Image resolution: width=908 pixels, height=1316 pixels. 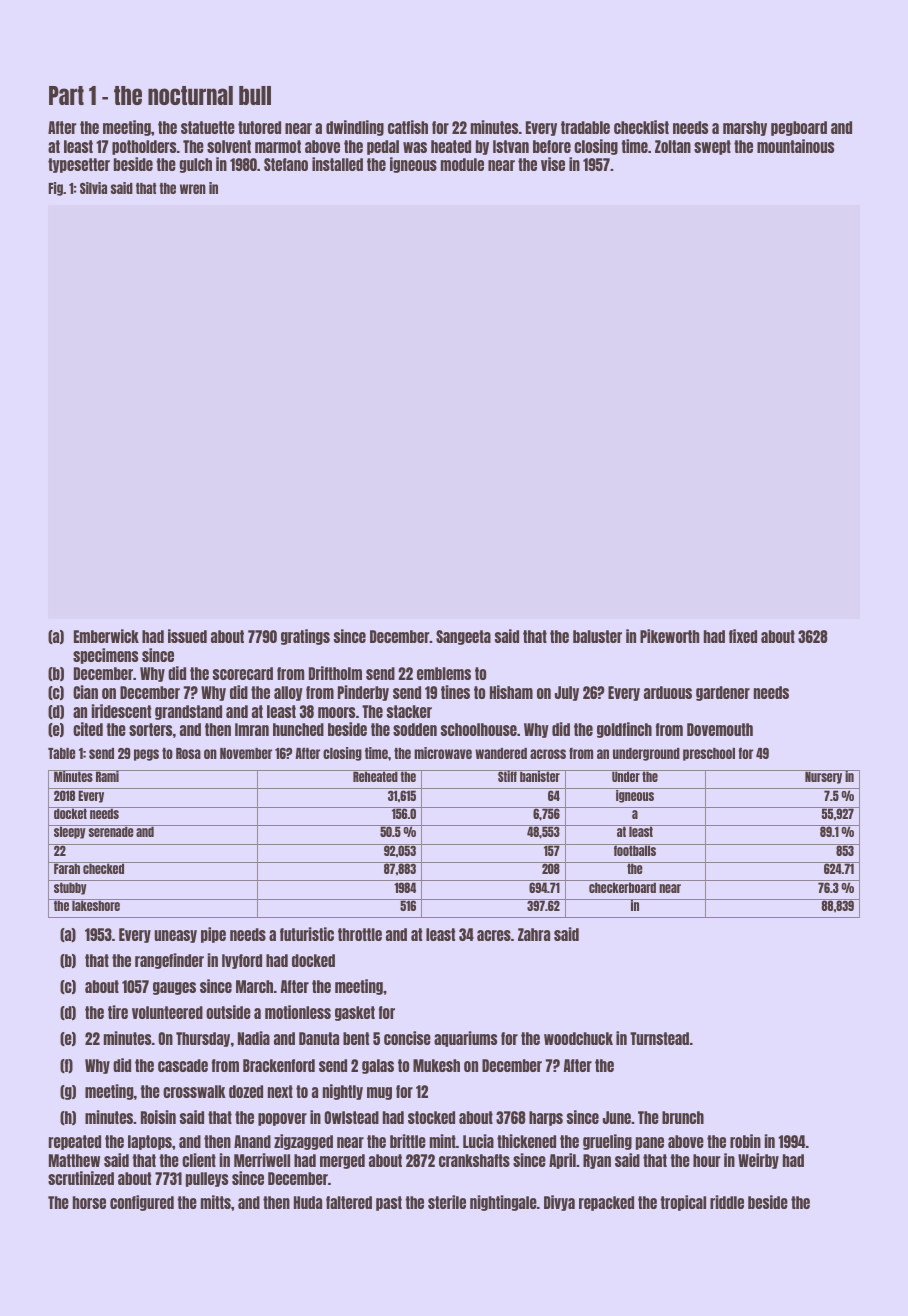 I want to click on throttle, so click(x=360, y=934).
